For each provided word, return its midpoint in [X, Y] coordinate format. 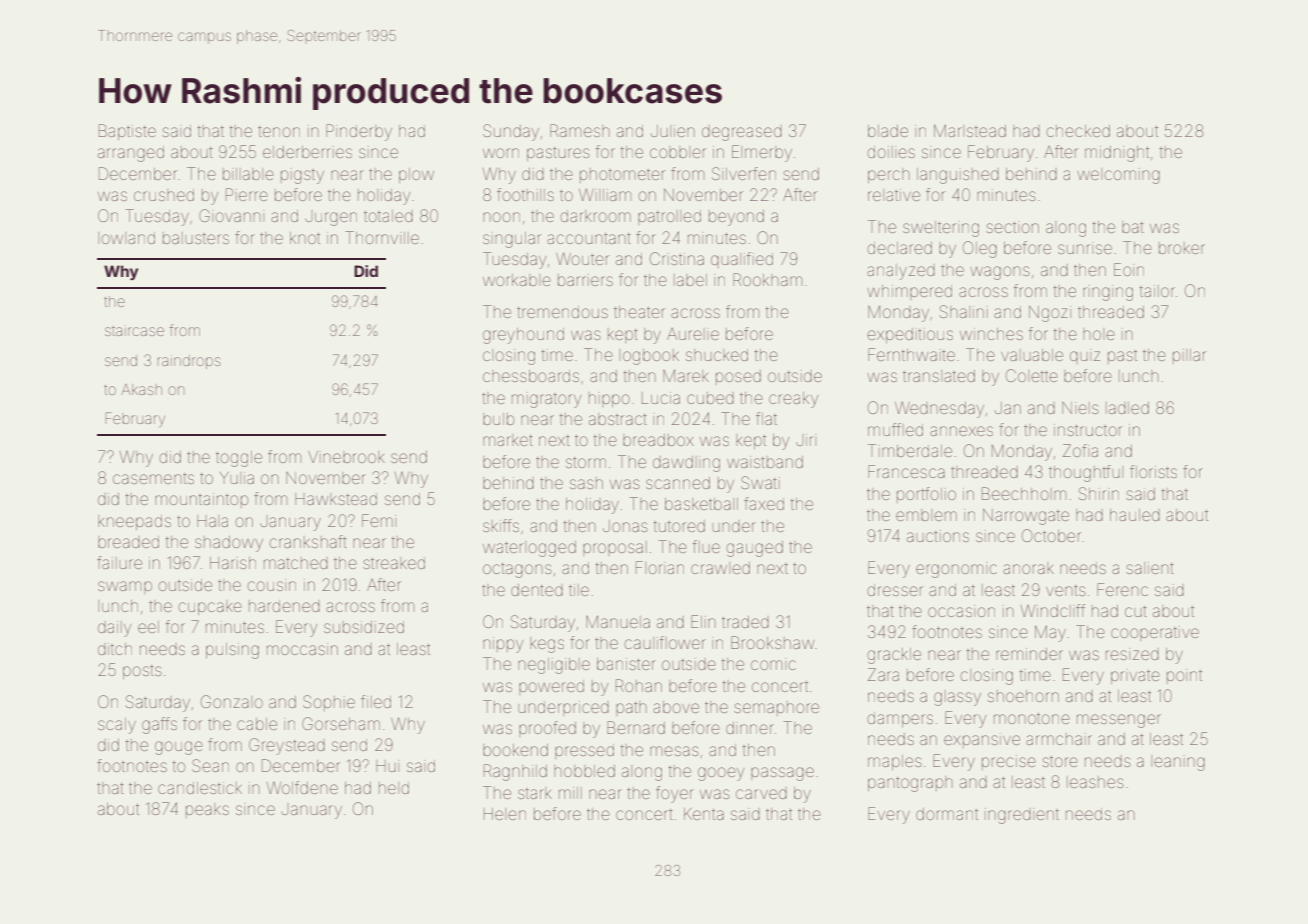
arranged [131, 154]
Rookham [767, 279]
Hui [387, 766]
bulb [498, 419]
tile [579, 590]
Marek [686, 376]
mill [570, 793]
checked [1078, 131]
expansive [982, 740]
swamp [125, 587]
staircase [134, 330]
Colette [1032, 375]
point [1184, 676]
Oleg [980, 249]
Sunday [511, 132]
